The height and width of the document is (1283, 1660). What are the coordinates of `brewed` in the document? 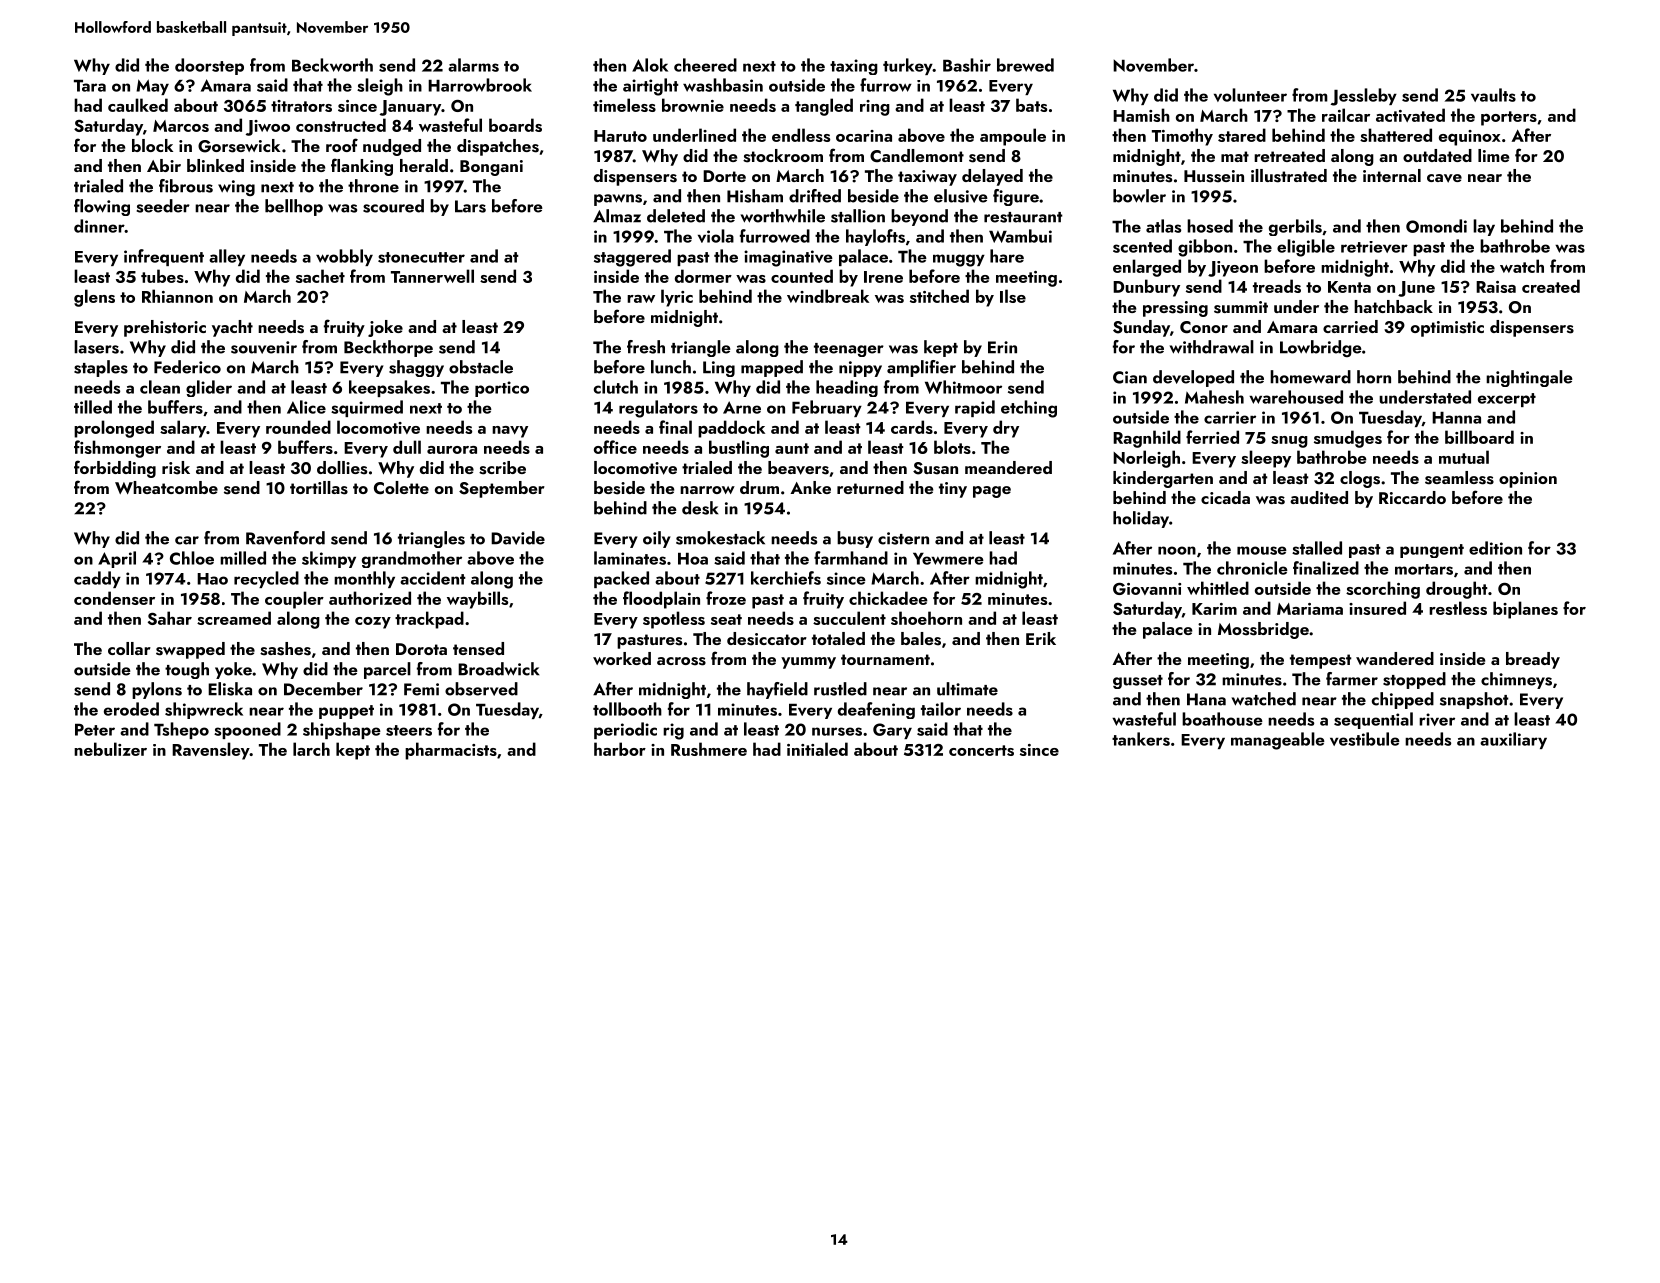 It's located at (1025, 65).
